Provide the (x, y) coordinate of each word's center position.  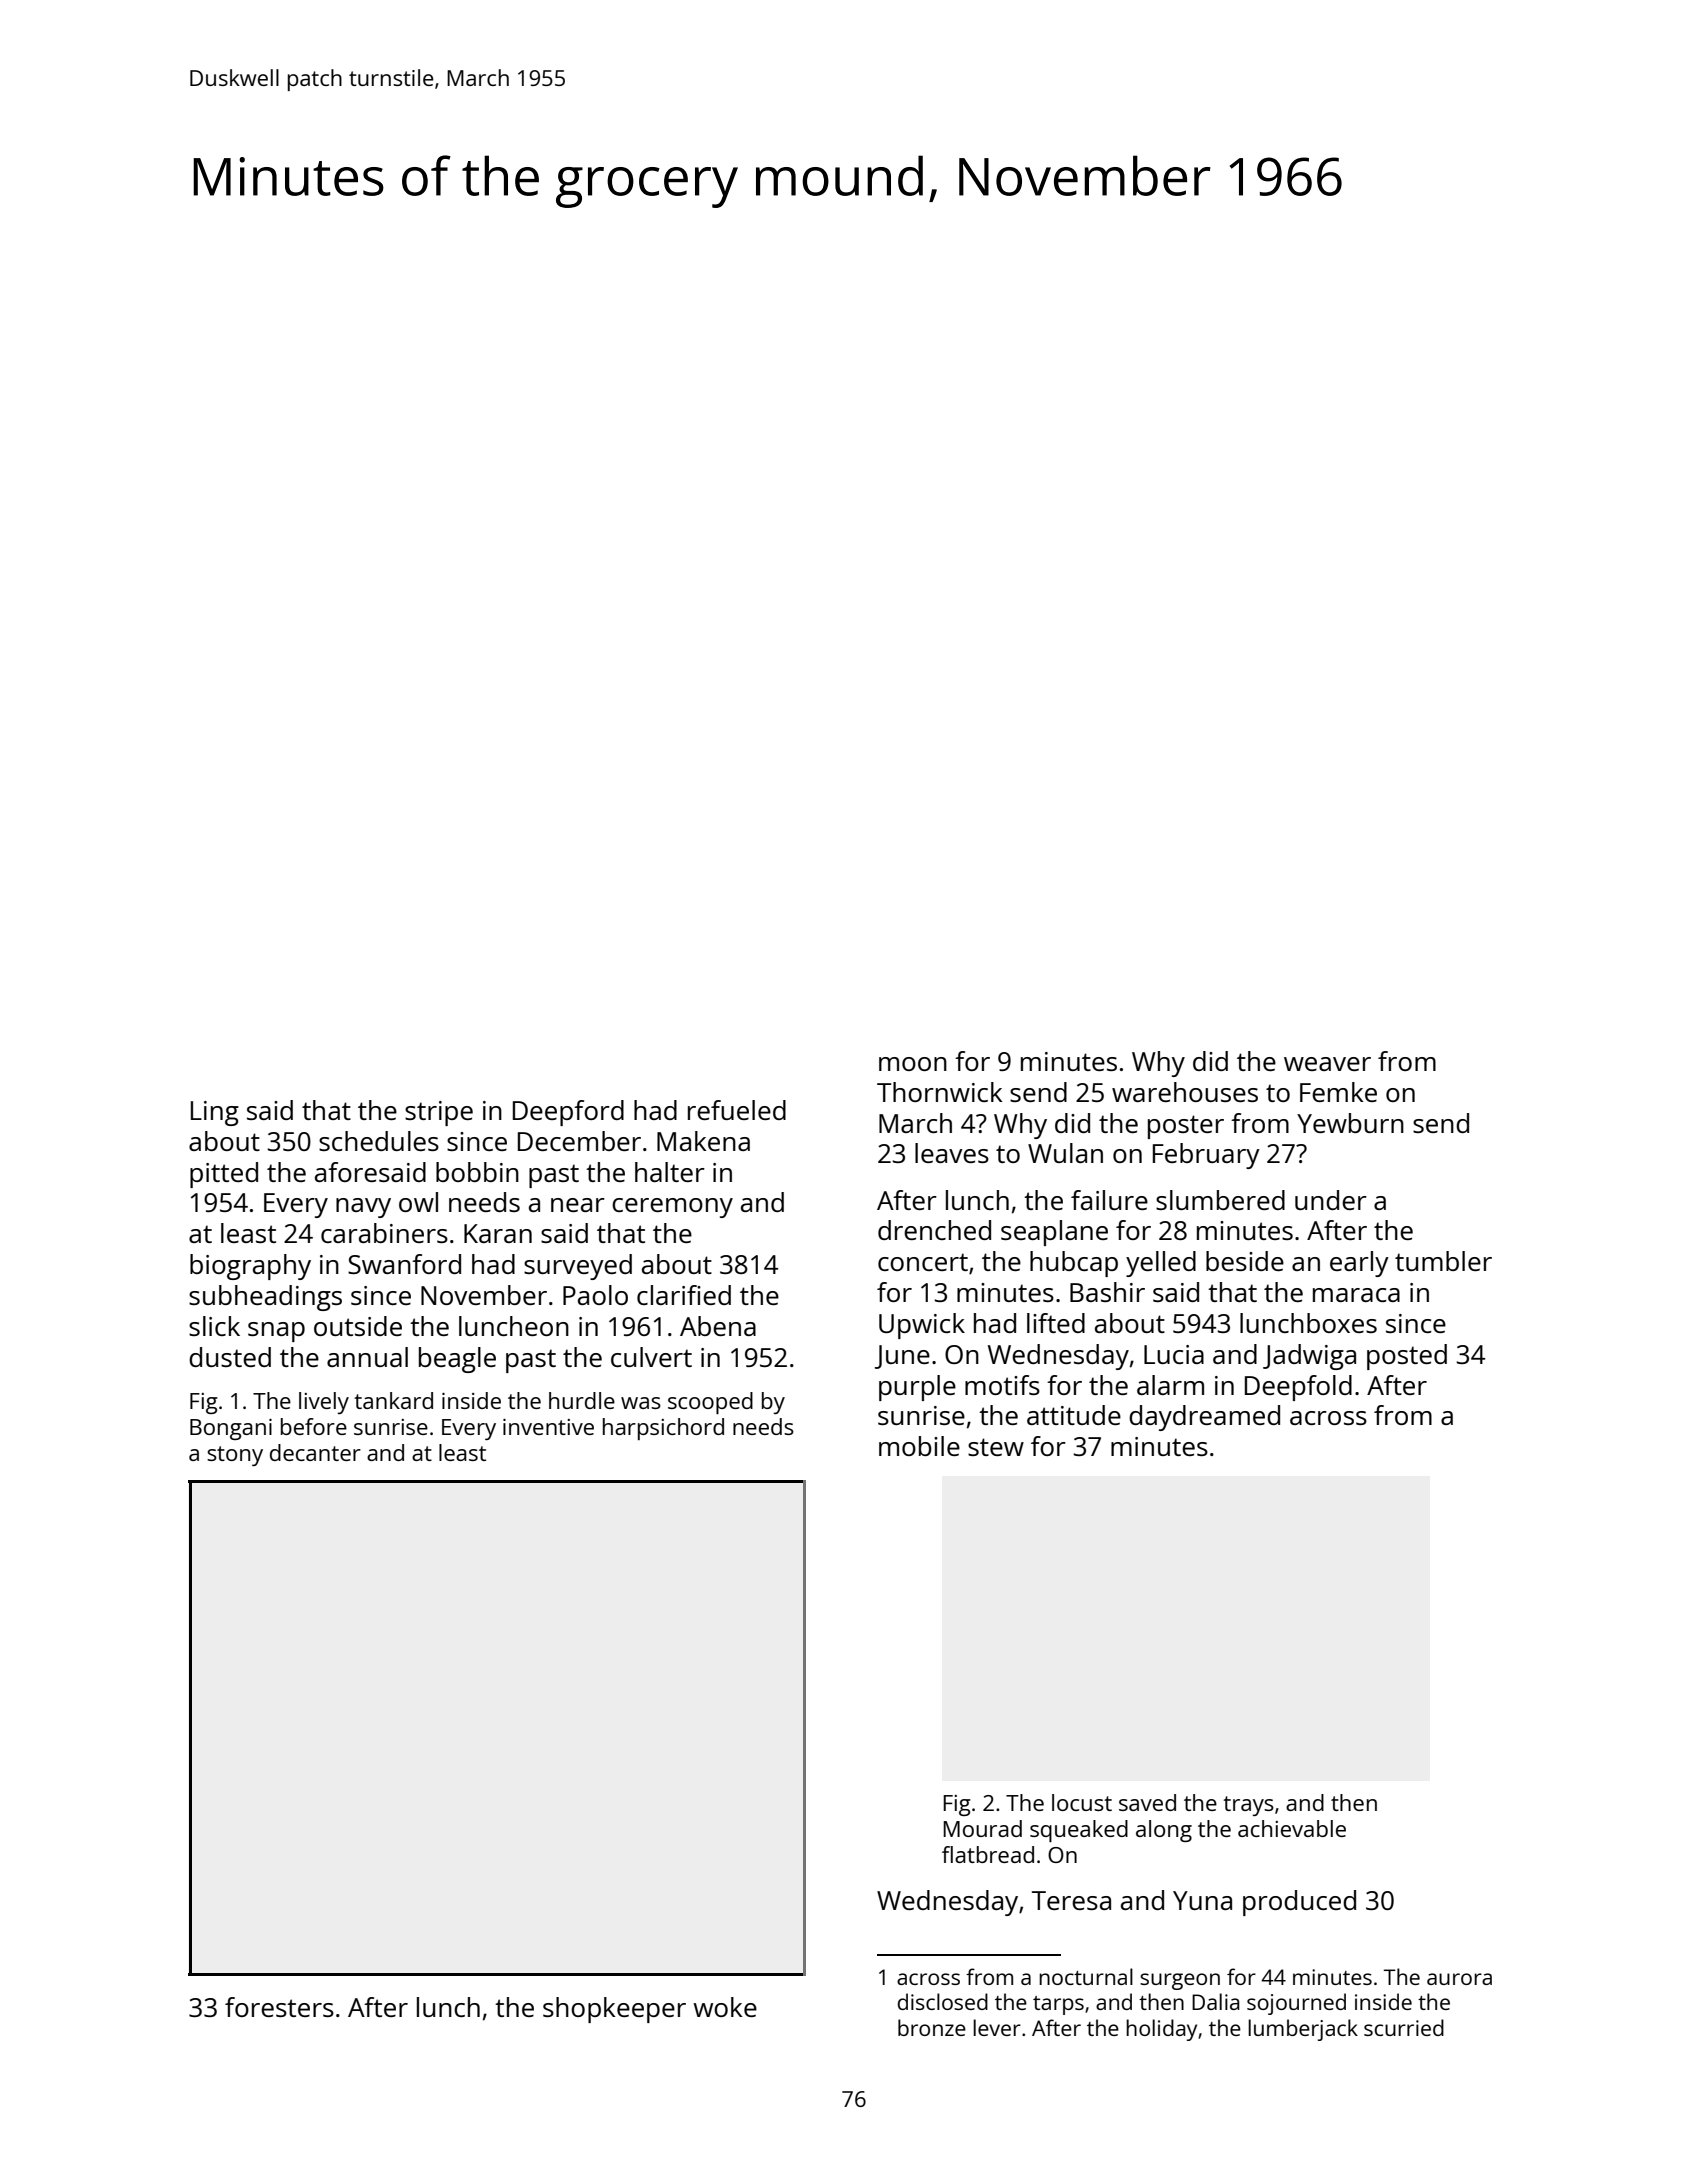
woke (725, 2007)
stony (235, 1456)
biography (250, 1267)
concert (923, 1262)
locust (1082, 1802)
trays (1248, 1806)
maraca (1356, 1295)
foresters (279, 2007)
